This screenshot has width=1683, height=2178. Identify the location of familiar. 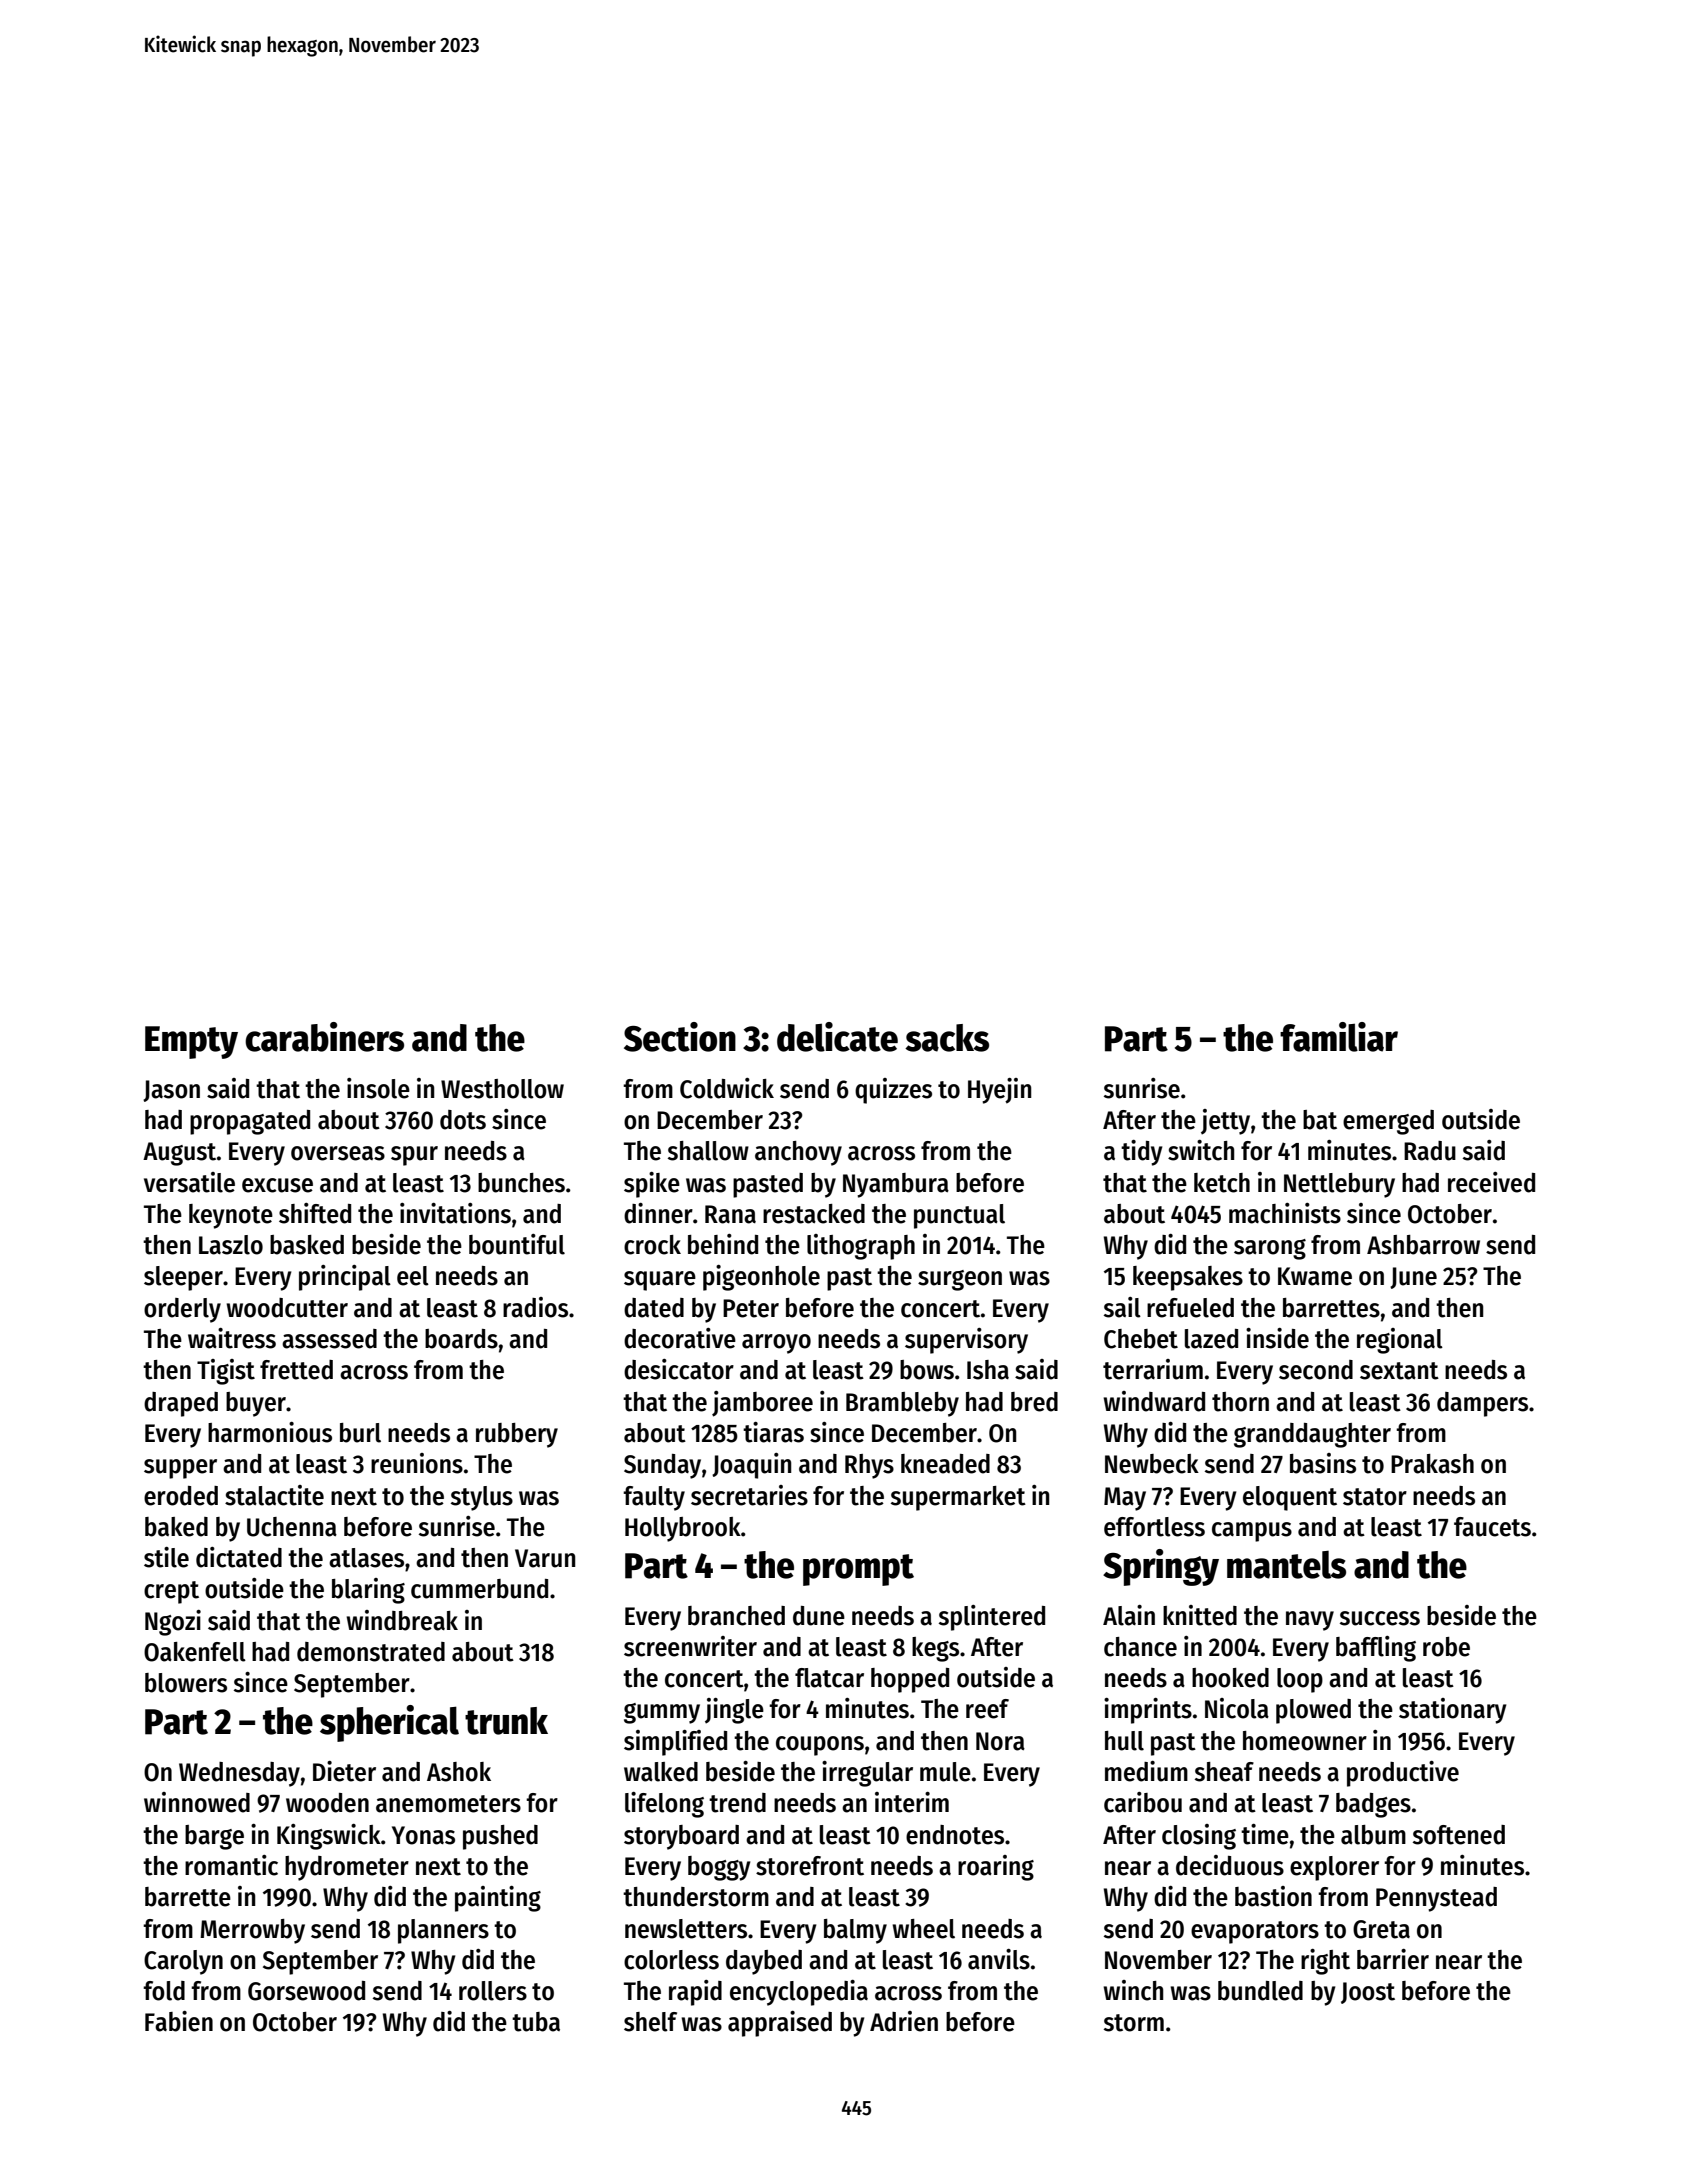
(1339, 1037).
